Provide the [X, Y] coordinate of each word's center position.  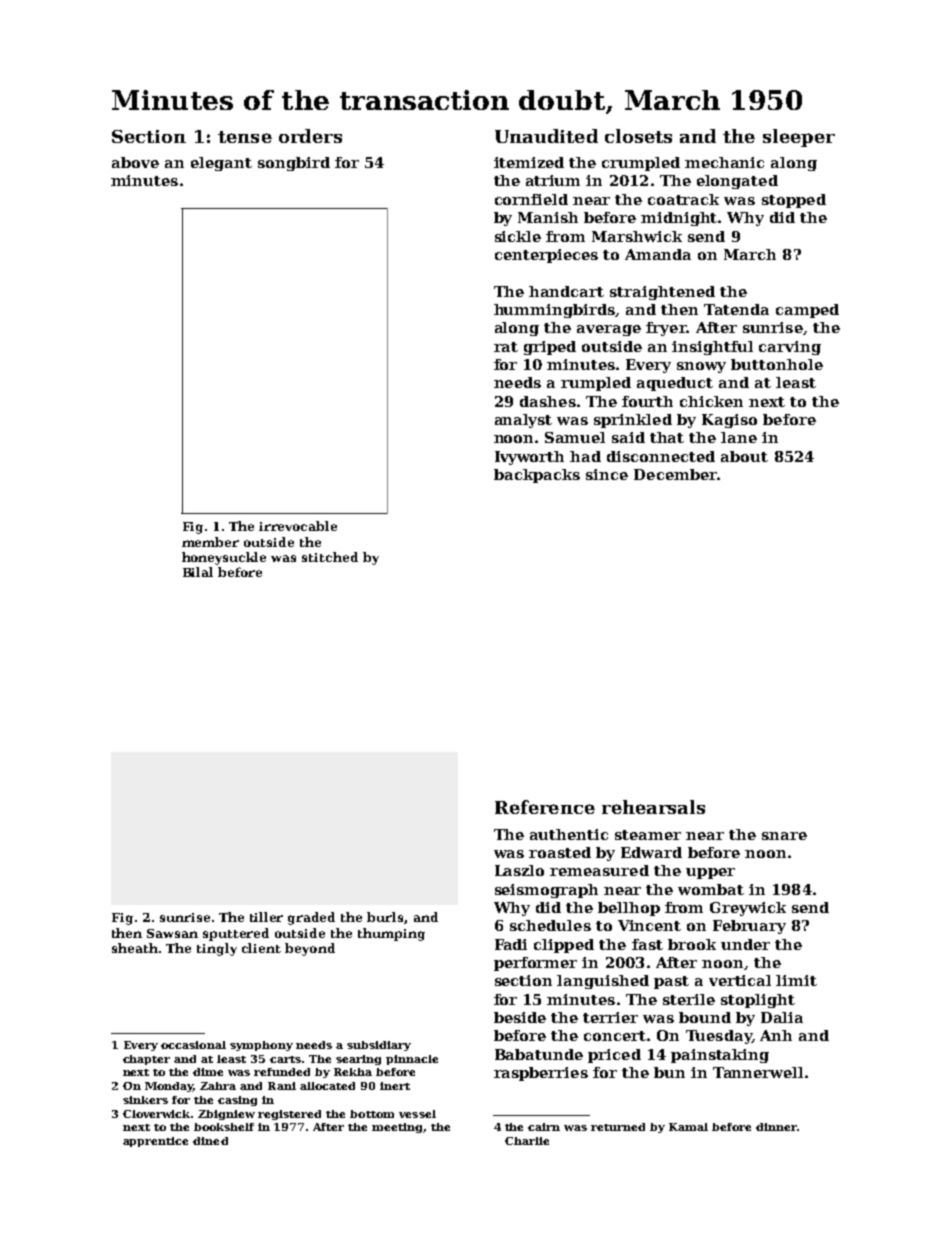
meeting [397, 1128]
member [210, 542]
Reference [545, 807]
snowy [701, 367]
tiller [266, 917]
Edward [651, 852]
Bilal [198, 572]
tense [245, 137]
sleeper [799, 138]
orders [310, 136]
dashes [548, 401]
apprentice [155, 1142]
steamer [648, 835]
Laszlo [519, 870]
